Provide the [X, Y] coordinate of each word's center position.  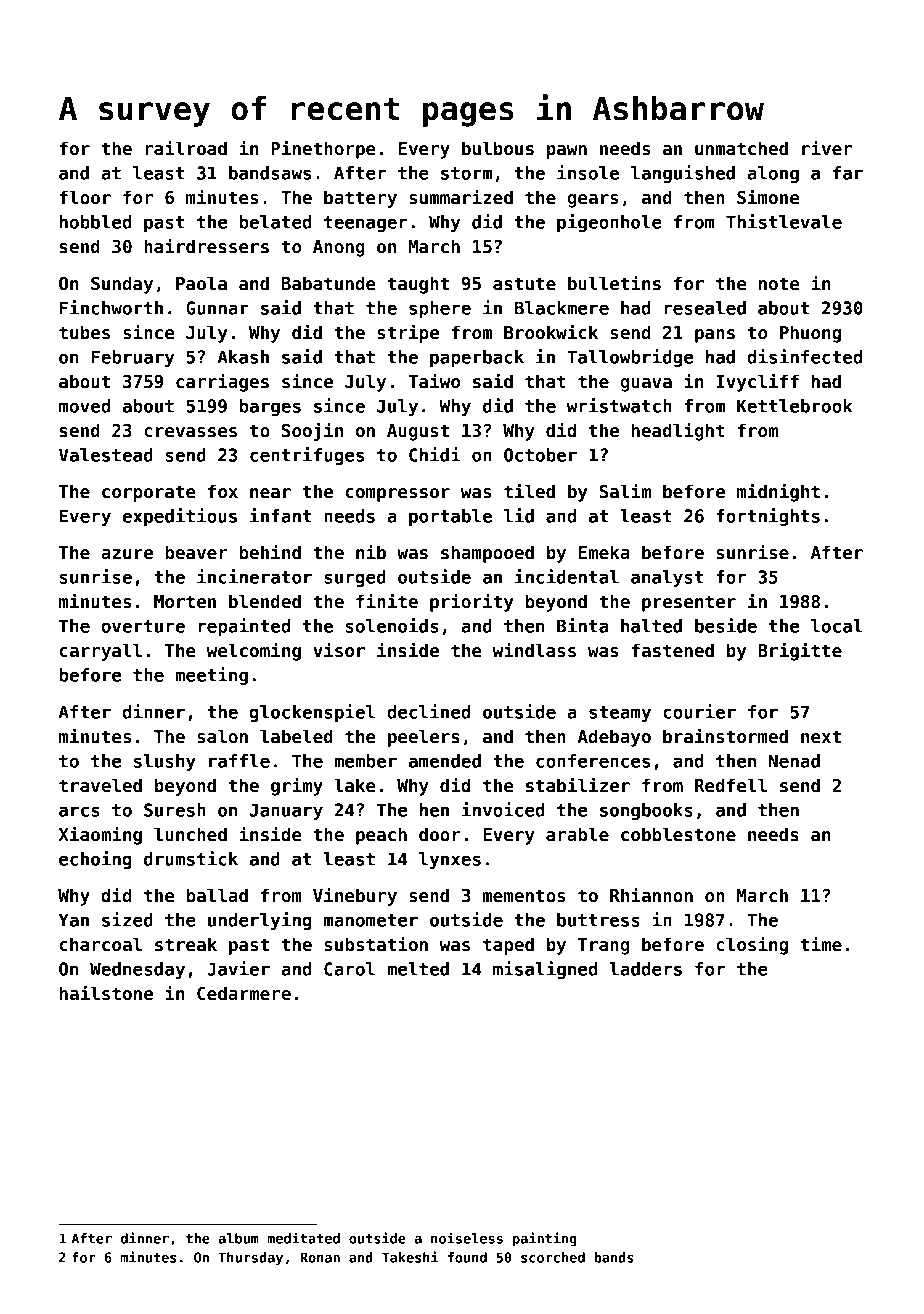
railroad [186, 148]
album [239, 1238]
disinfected [804, 356]
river [827, 148]
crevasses [190, 432]
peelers [424, 738]
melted [418, 969]
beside [726, 625]
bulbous [498, 148]
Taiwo [434, 381]
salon [222, 736]
